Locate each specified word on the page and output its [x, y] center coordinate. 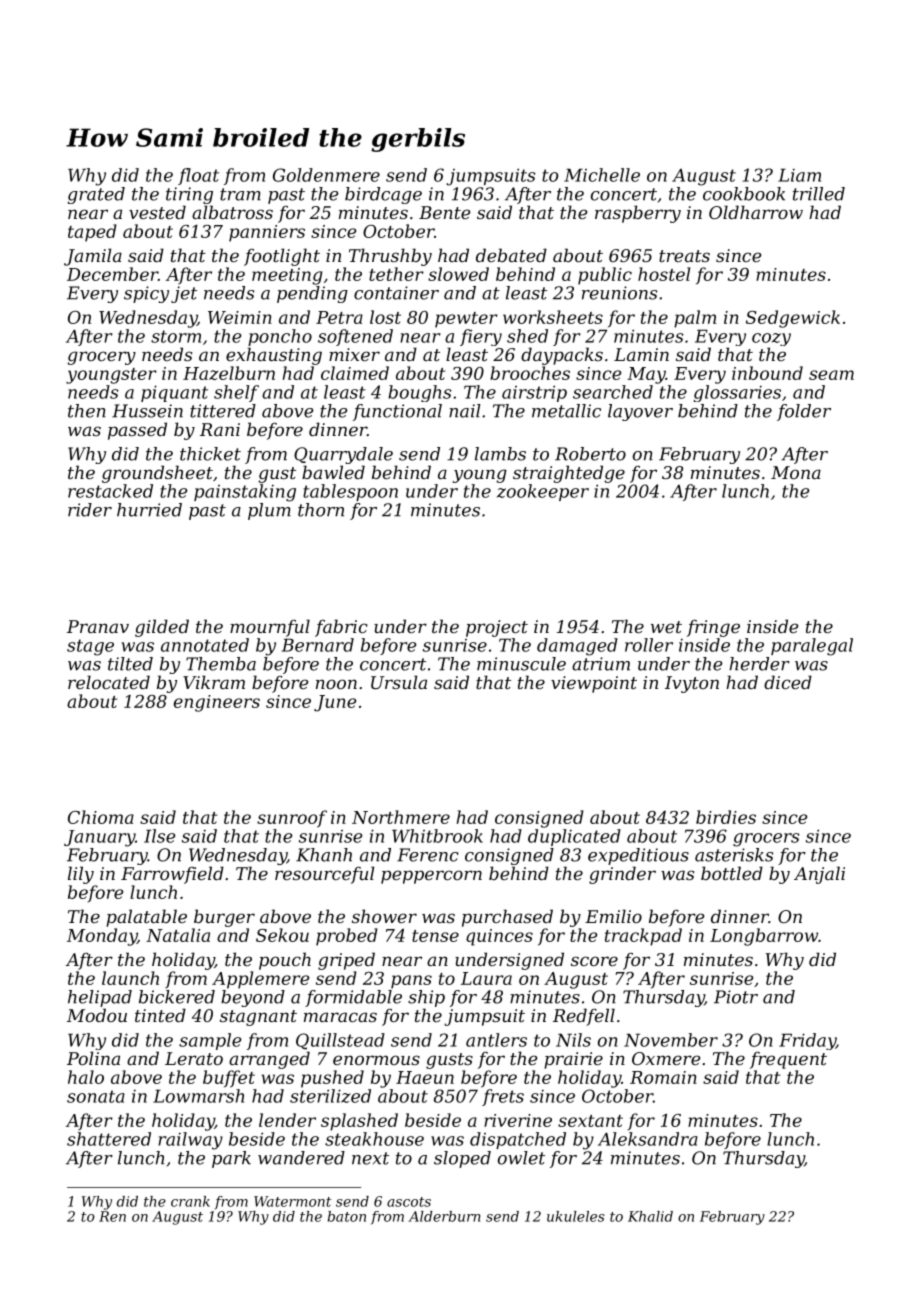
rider [90, 510]
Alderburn [444, 1216]
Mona [796, 472]
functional [397, 412]
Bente [444, 212]
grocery [102, 358]
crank [190, 1201]
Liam [799, 175]
